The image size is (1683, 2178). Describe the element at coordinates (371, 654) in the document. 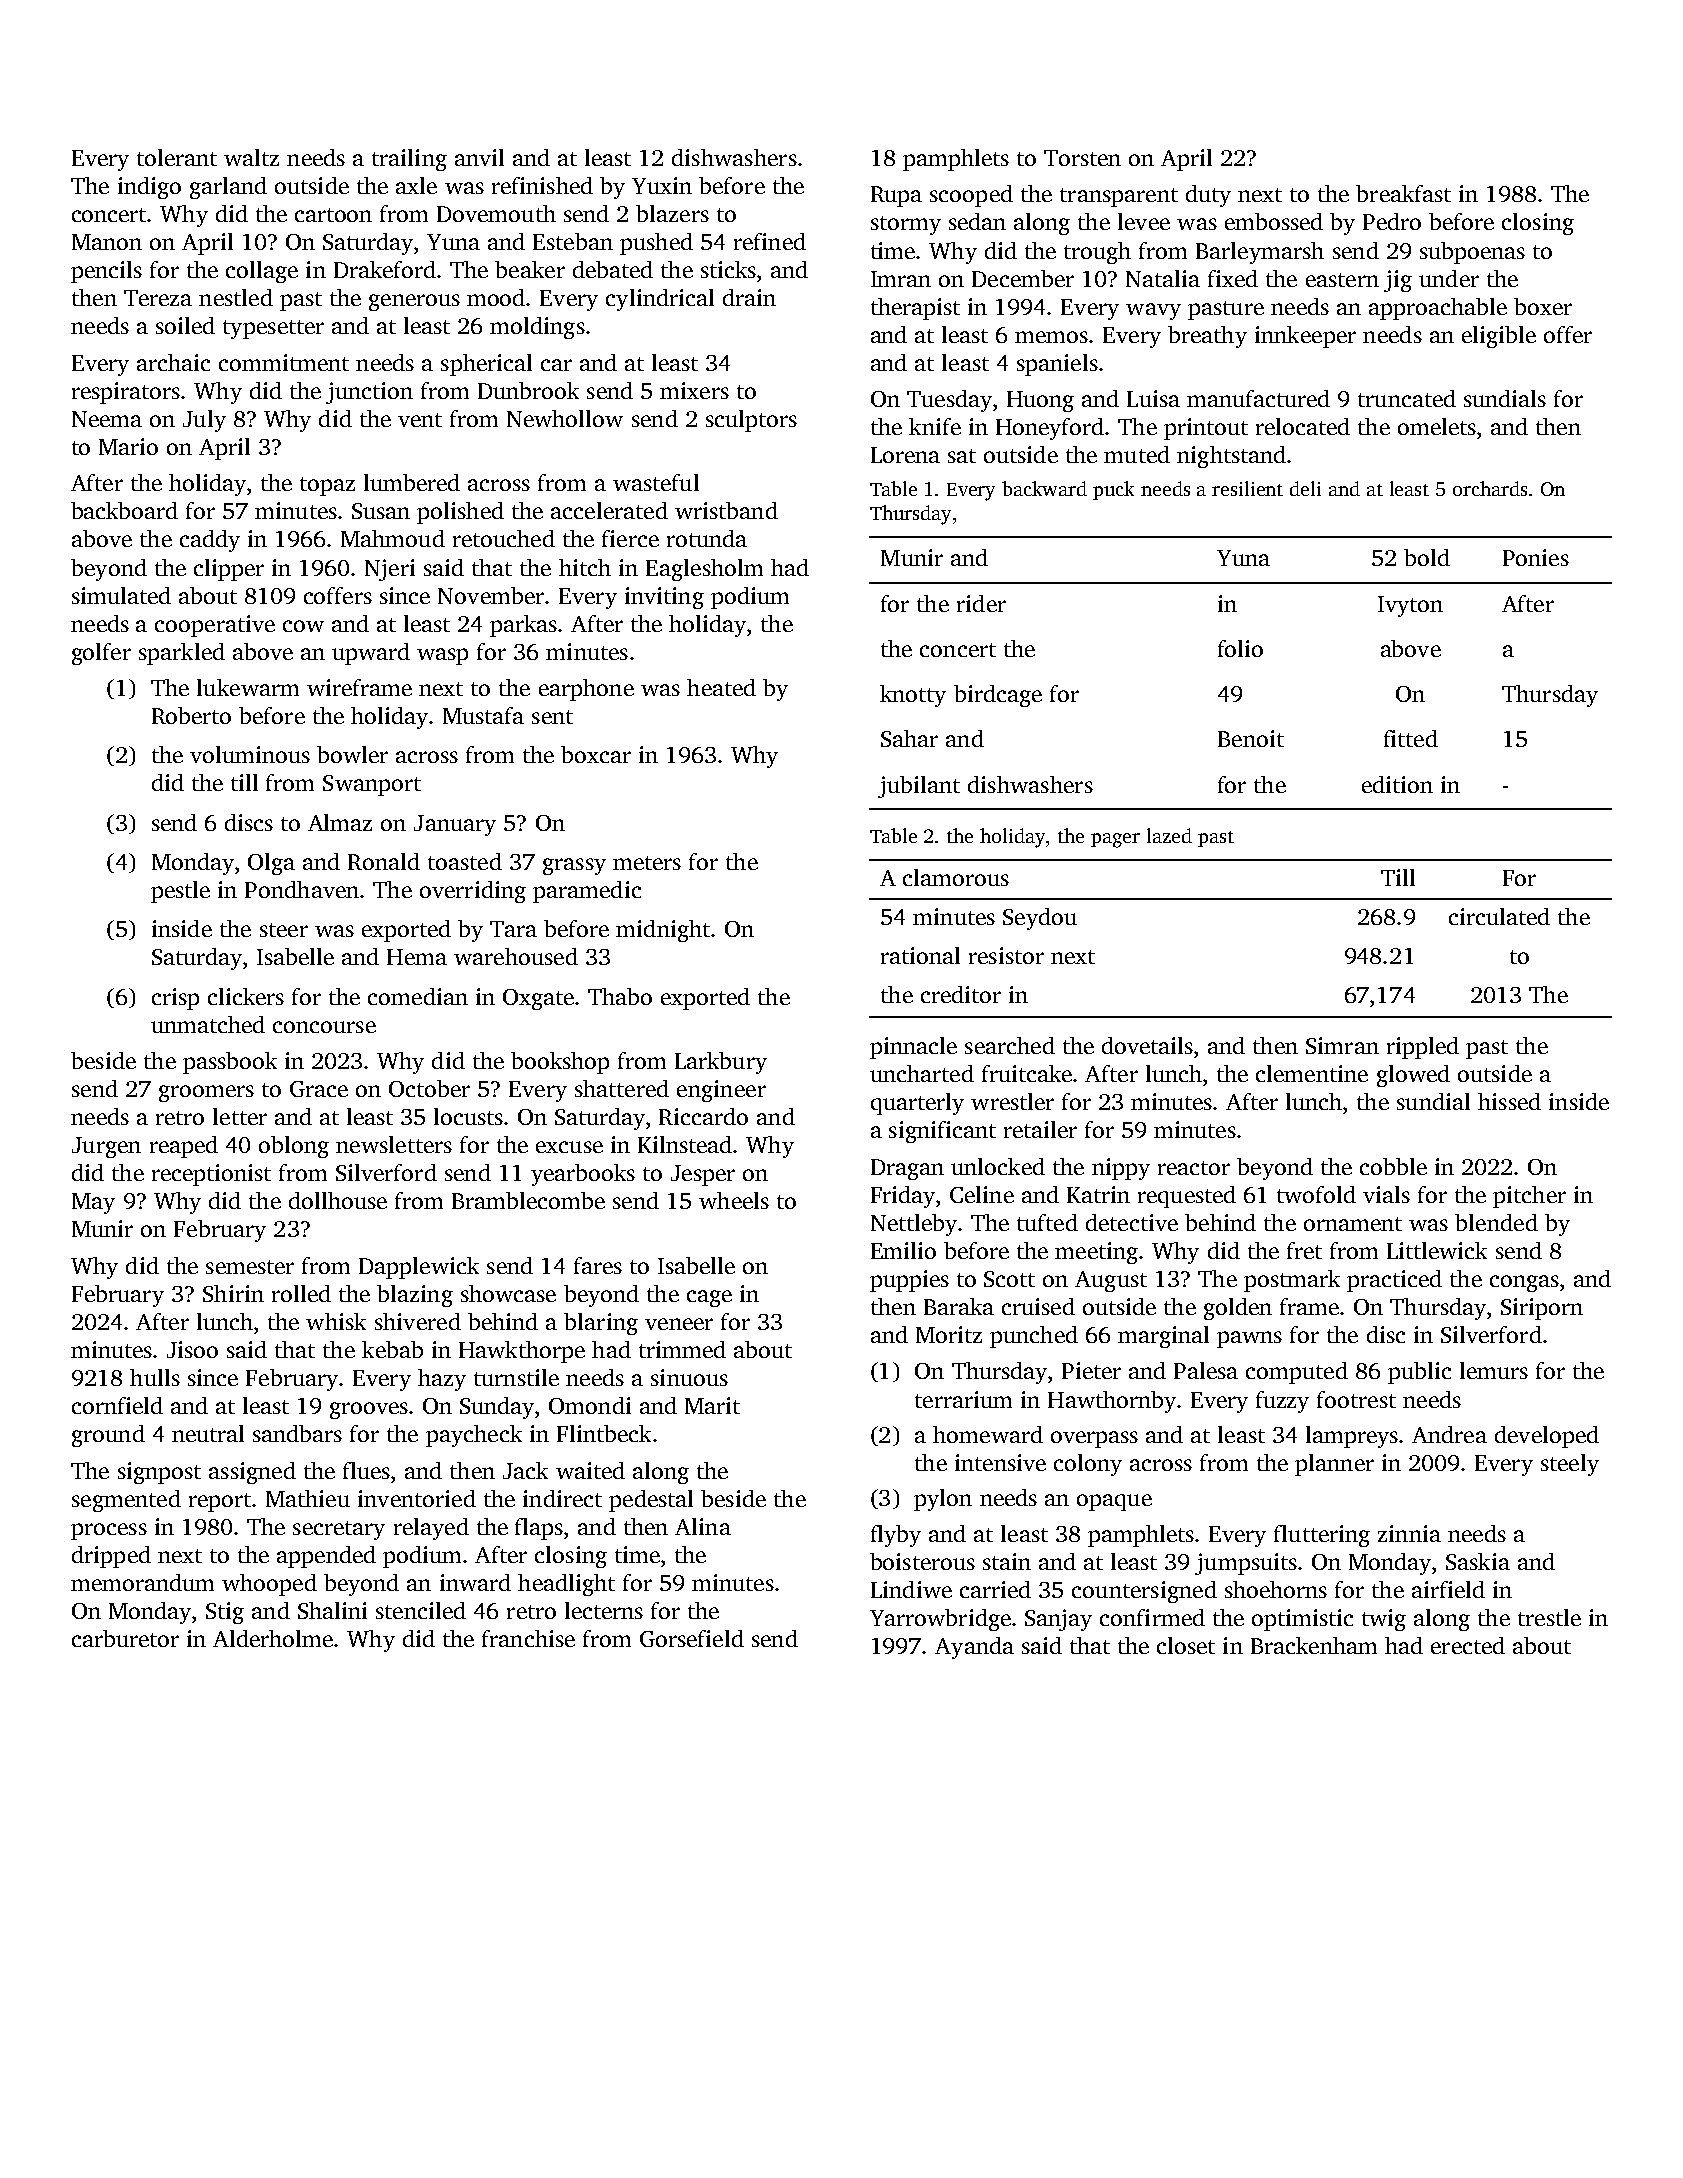

I see `upward` at that location.
